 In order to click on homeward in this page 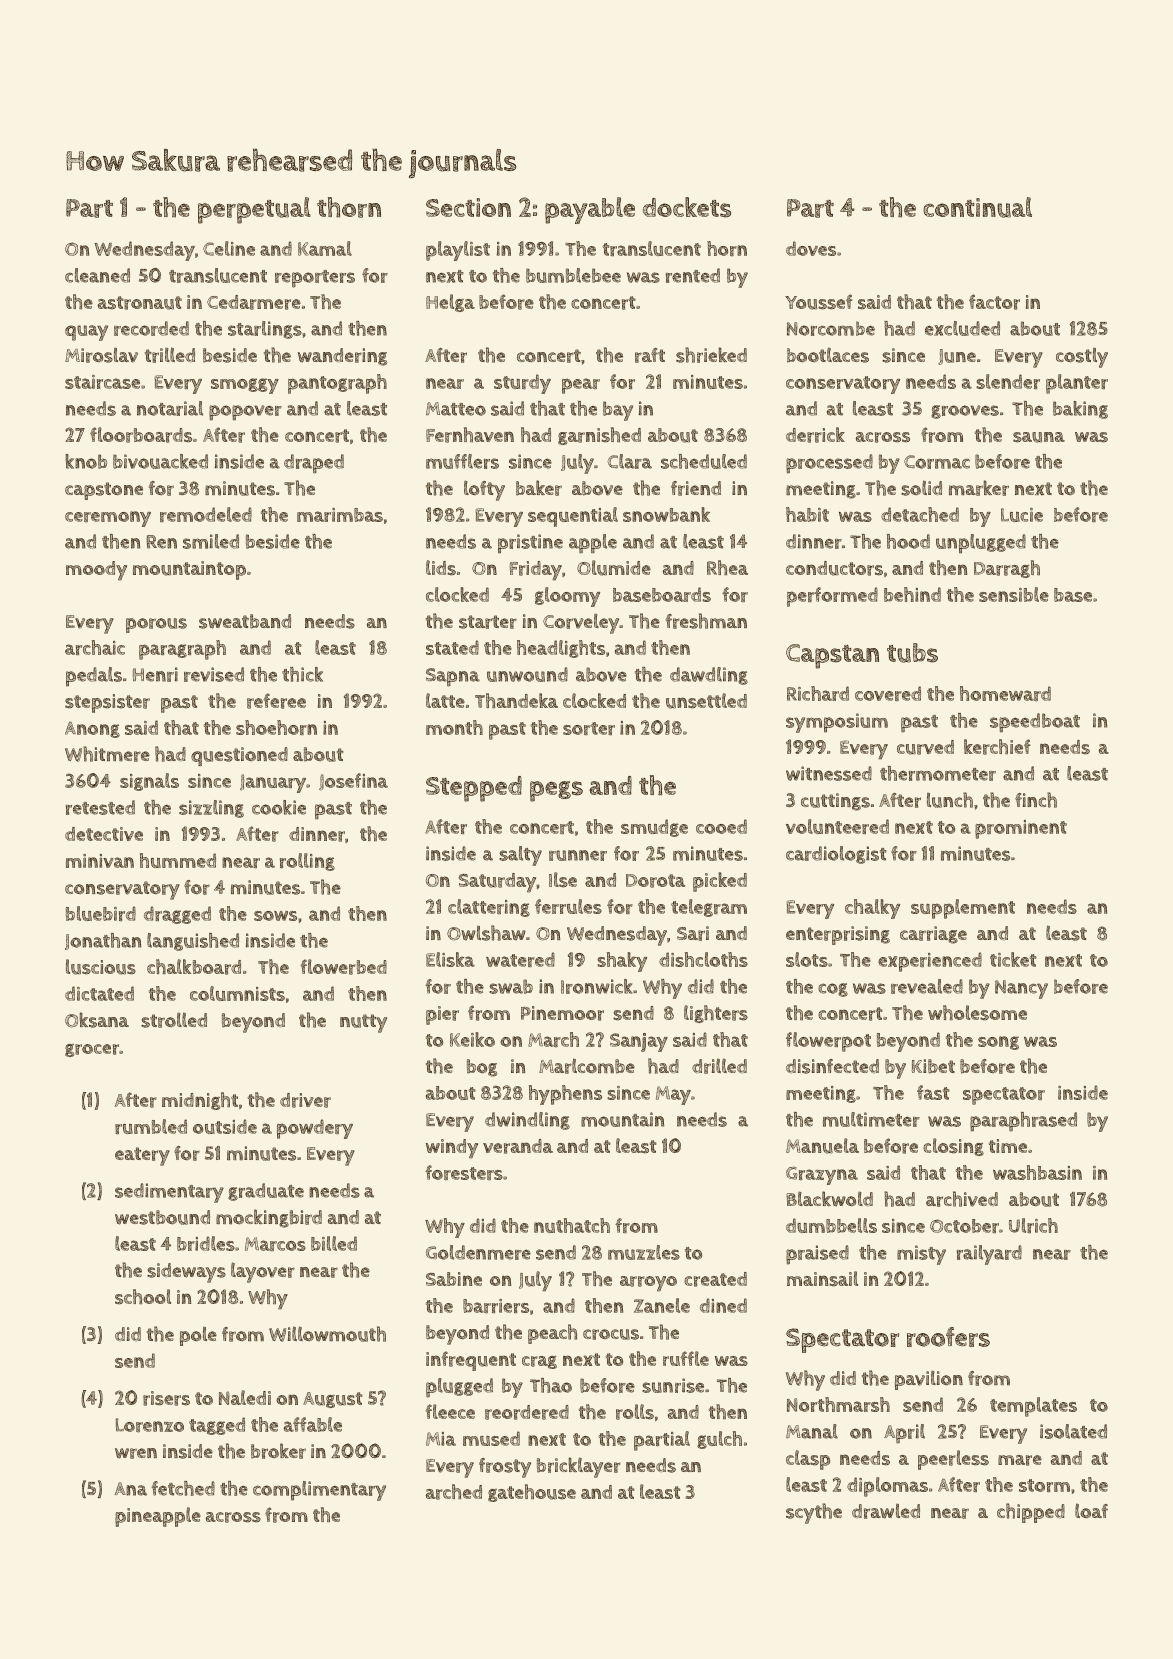, I will do `click(1005, 693)`.
